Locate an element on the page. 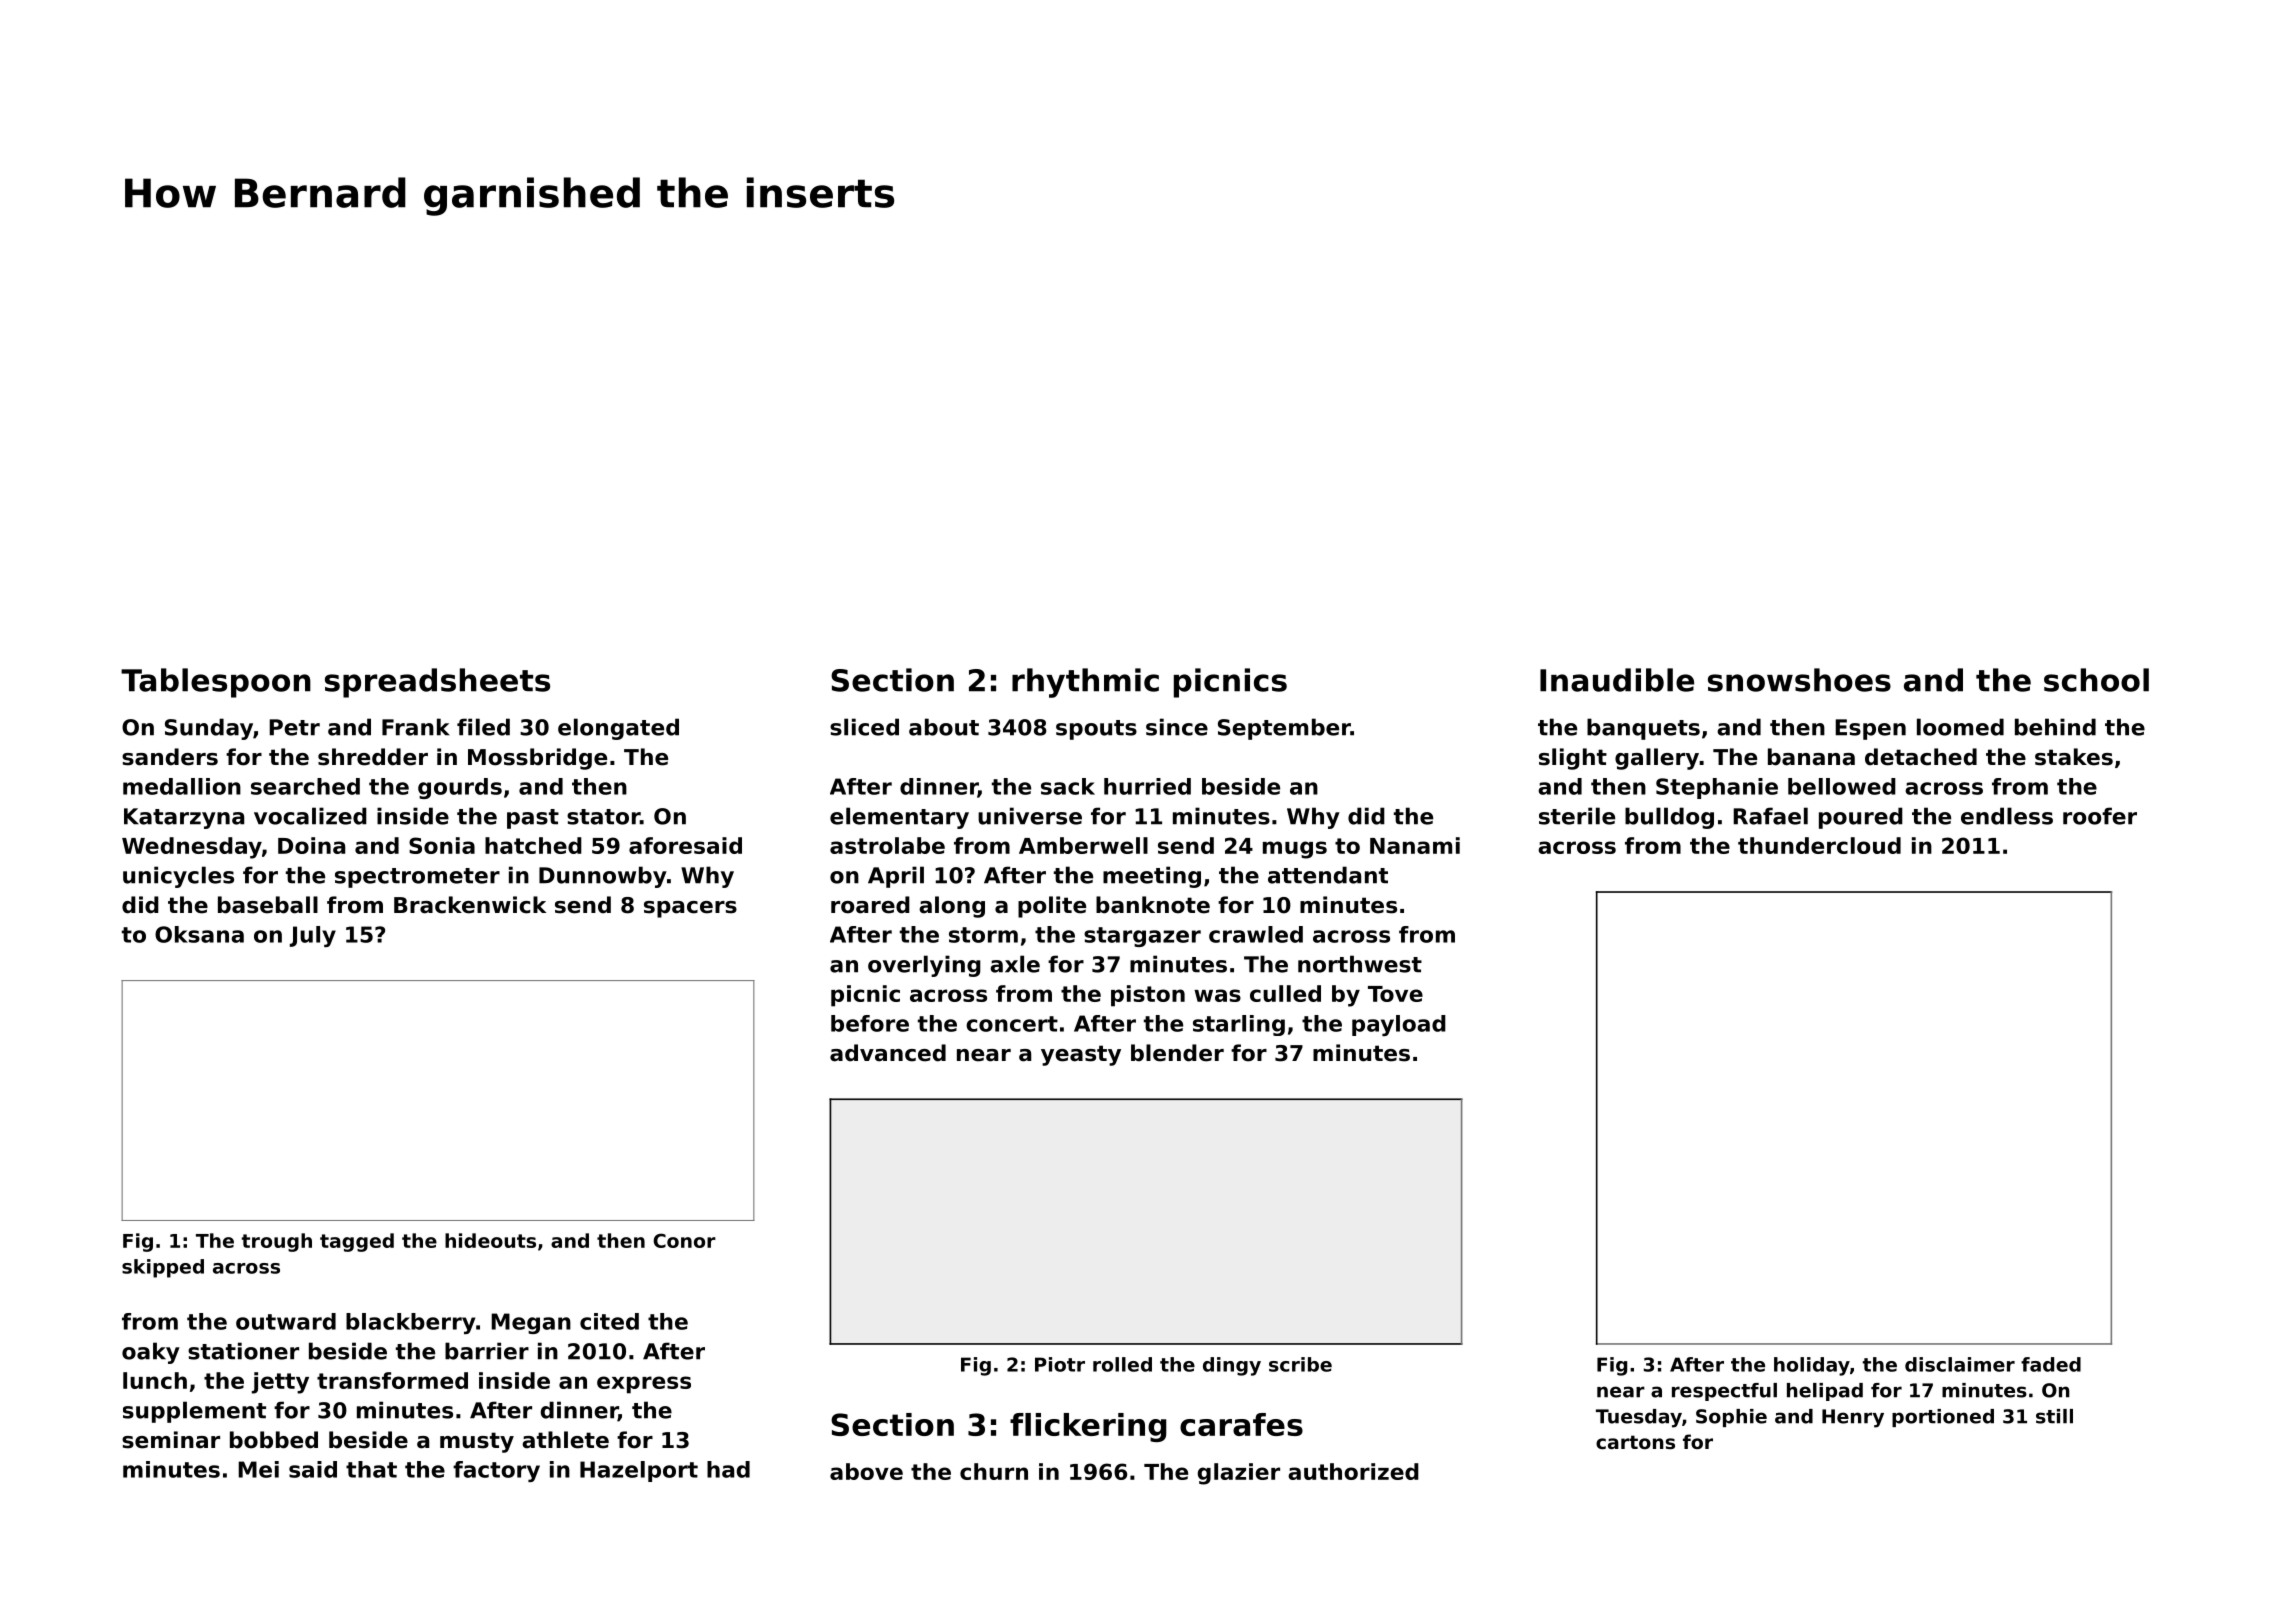 The image size is (2292, 1620). Tove is located at coordinates (1395, 994).
